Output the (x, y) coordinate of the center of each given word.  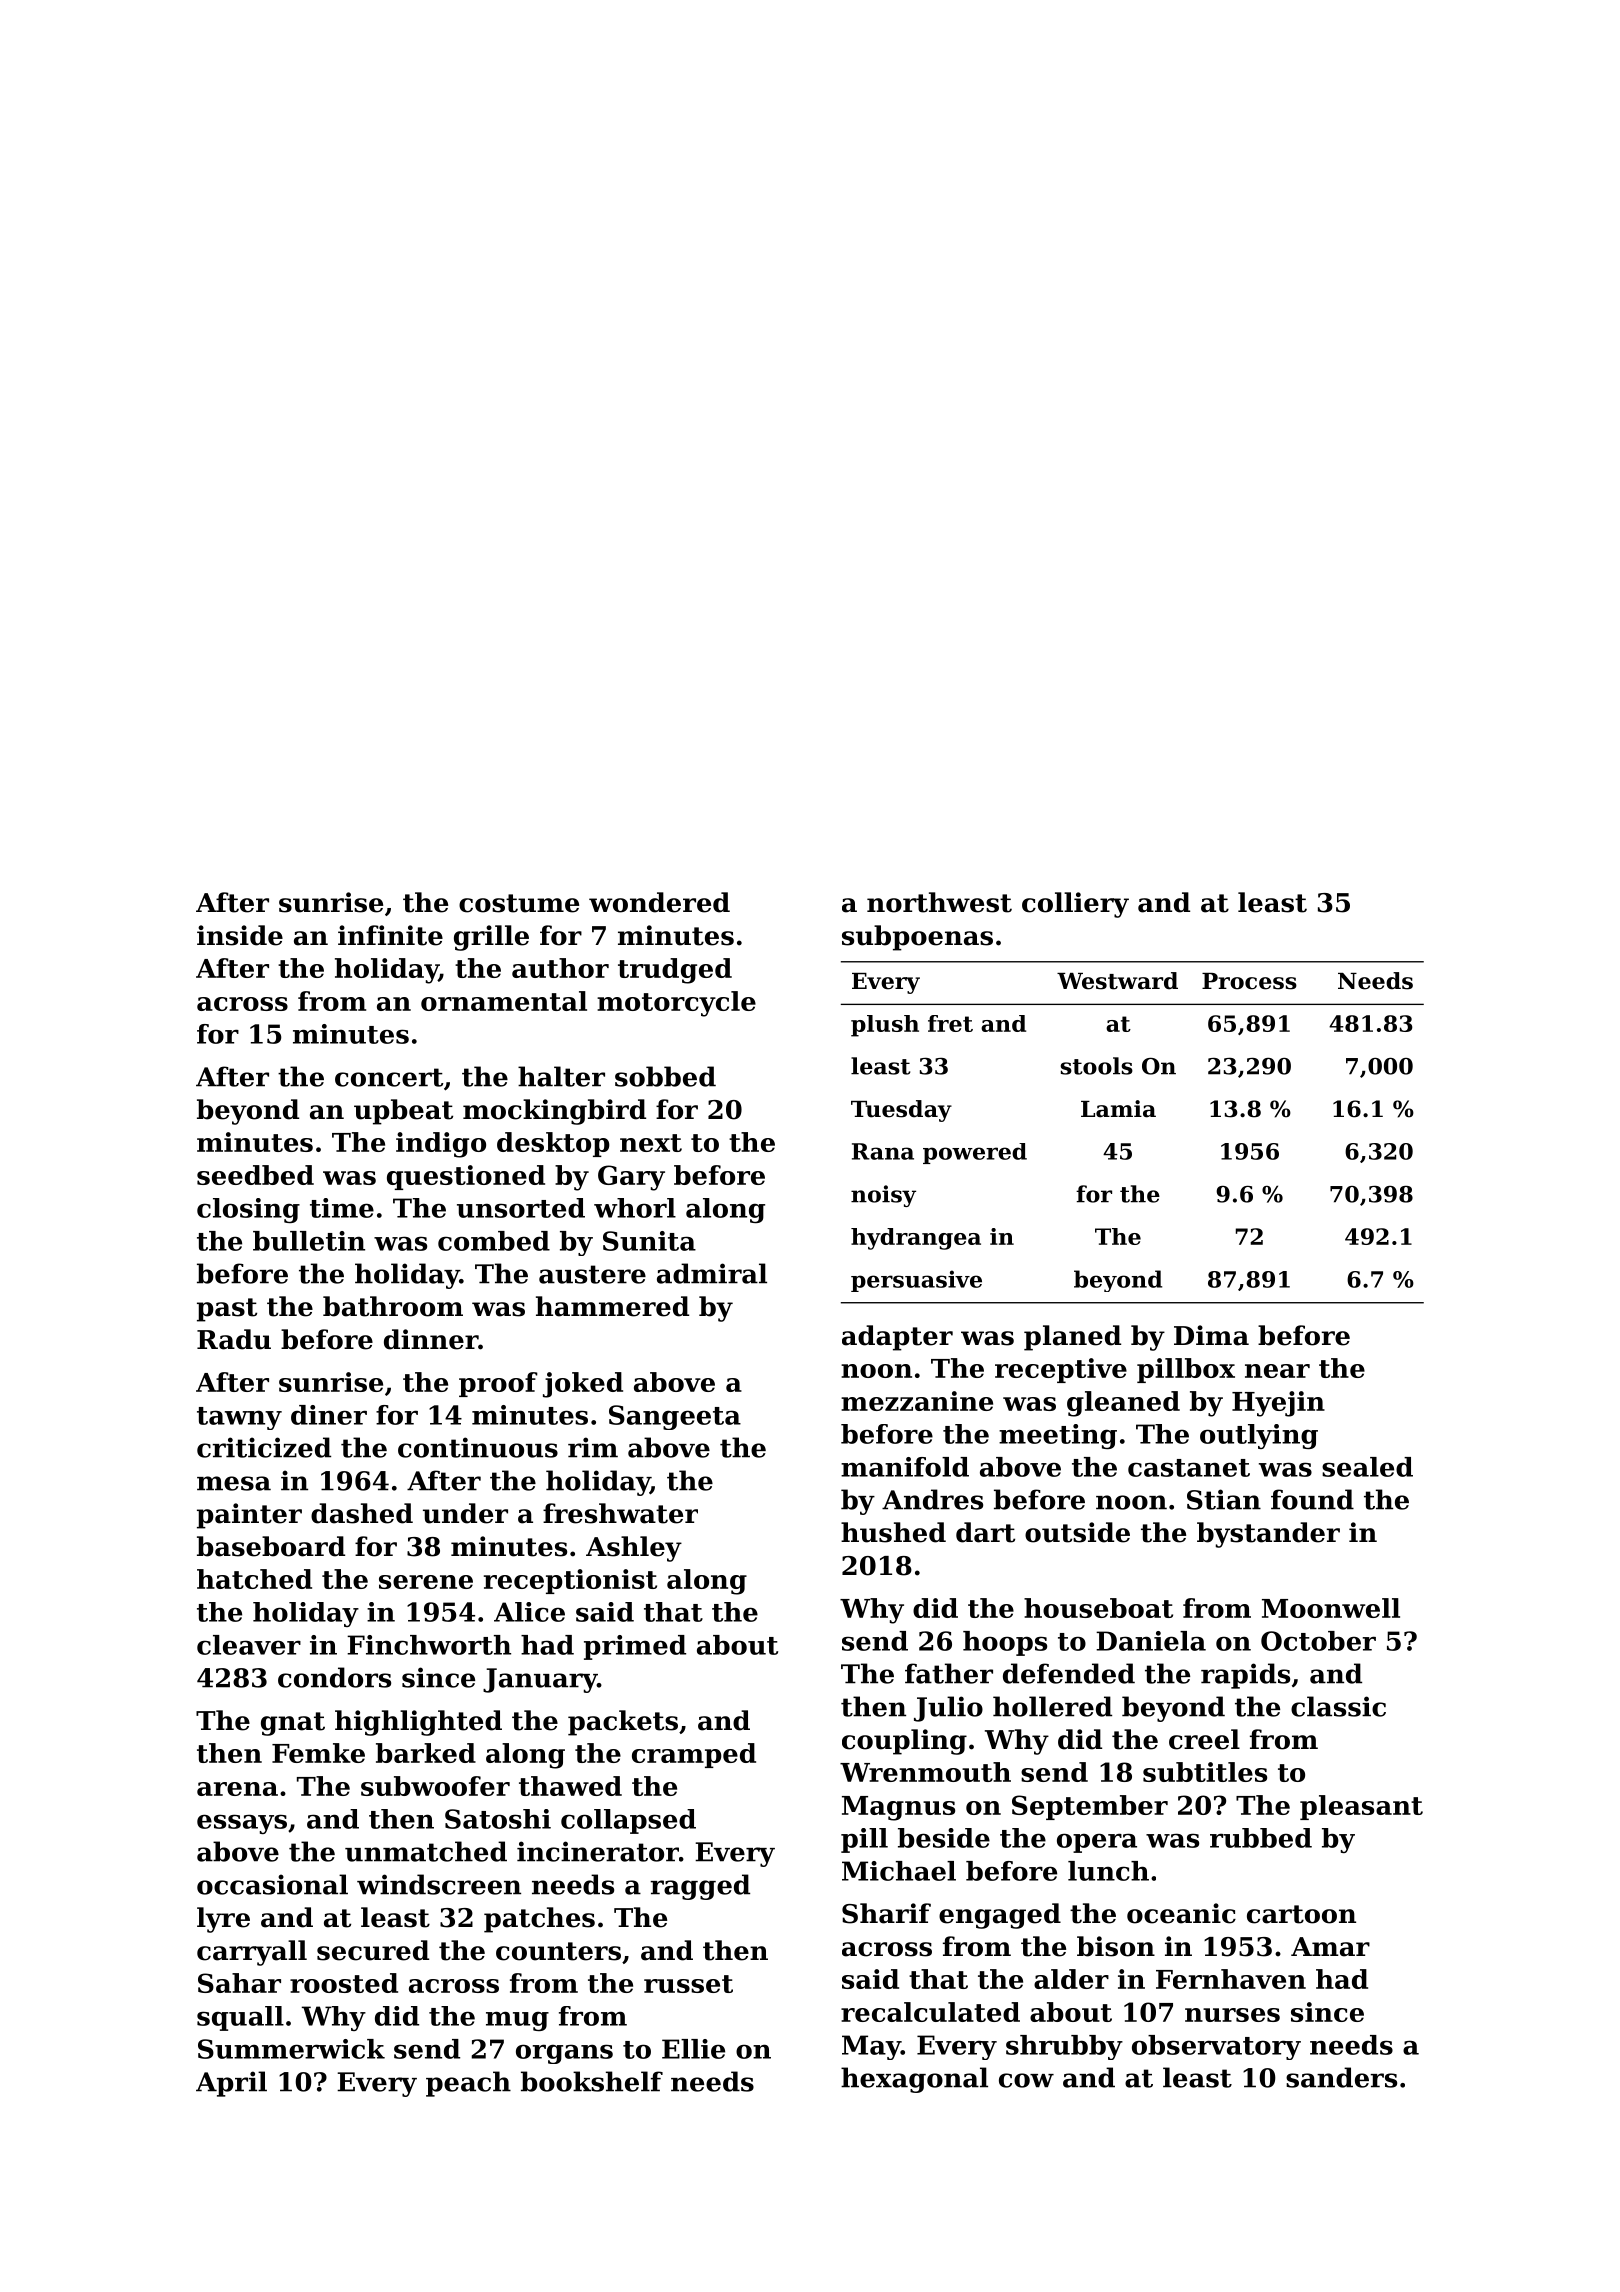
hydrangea (916, 1239)
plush (885, 1026)
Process (1249, 981)
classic (1338, 1706)
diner (329, 1415)
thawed (570, 1786)
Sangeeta (675, 1417)
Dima (1211, 1335)
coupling (904, 1742)
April (231, 2084)
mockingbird (554, 1112)
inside (240, 935)
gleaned (1123, 1404)
